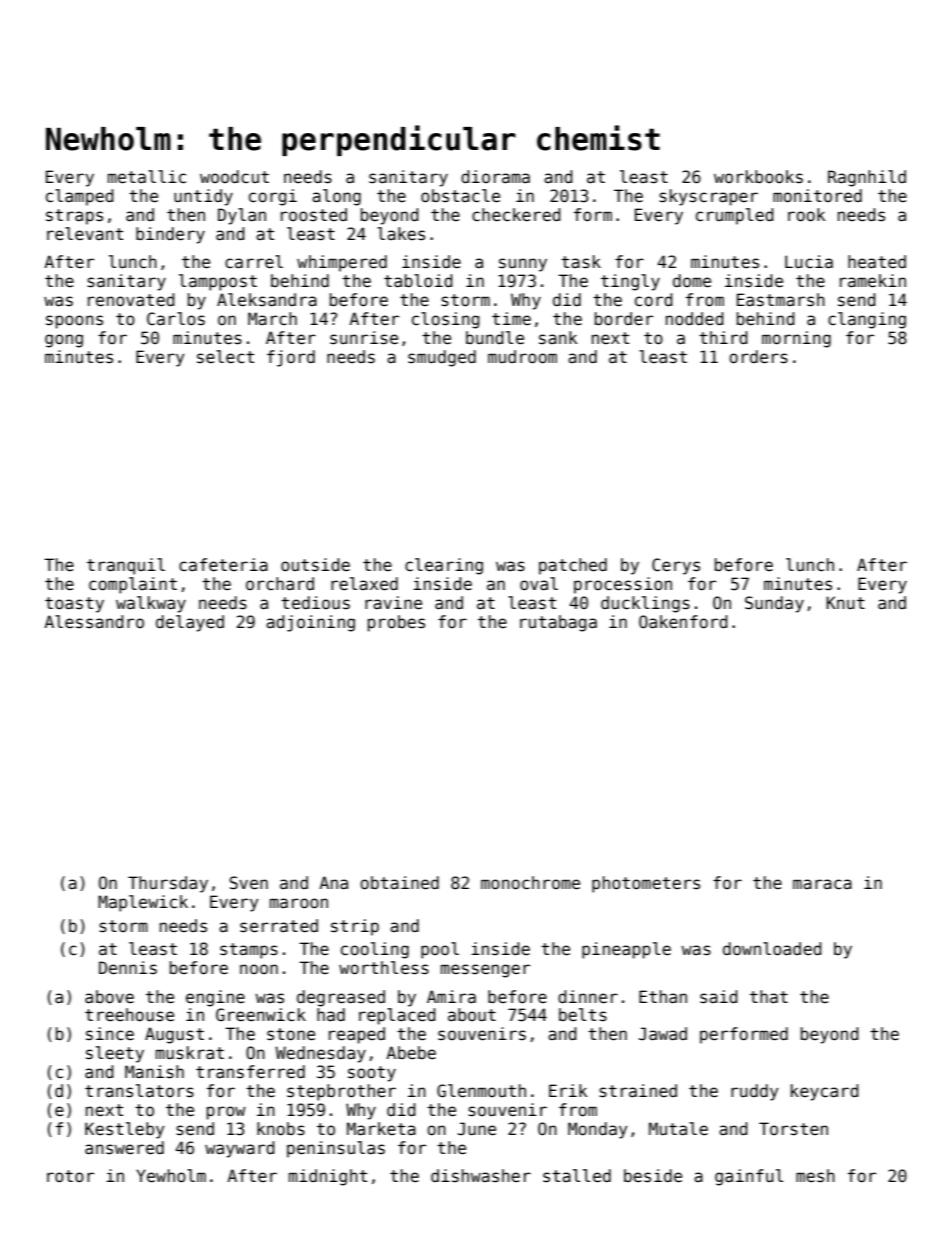 This image has height=1233, width=952. What do you see at coordinates (234, 177) in the image?
I see `woodcut` at bounding box center [234, 177].
